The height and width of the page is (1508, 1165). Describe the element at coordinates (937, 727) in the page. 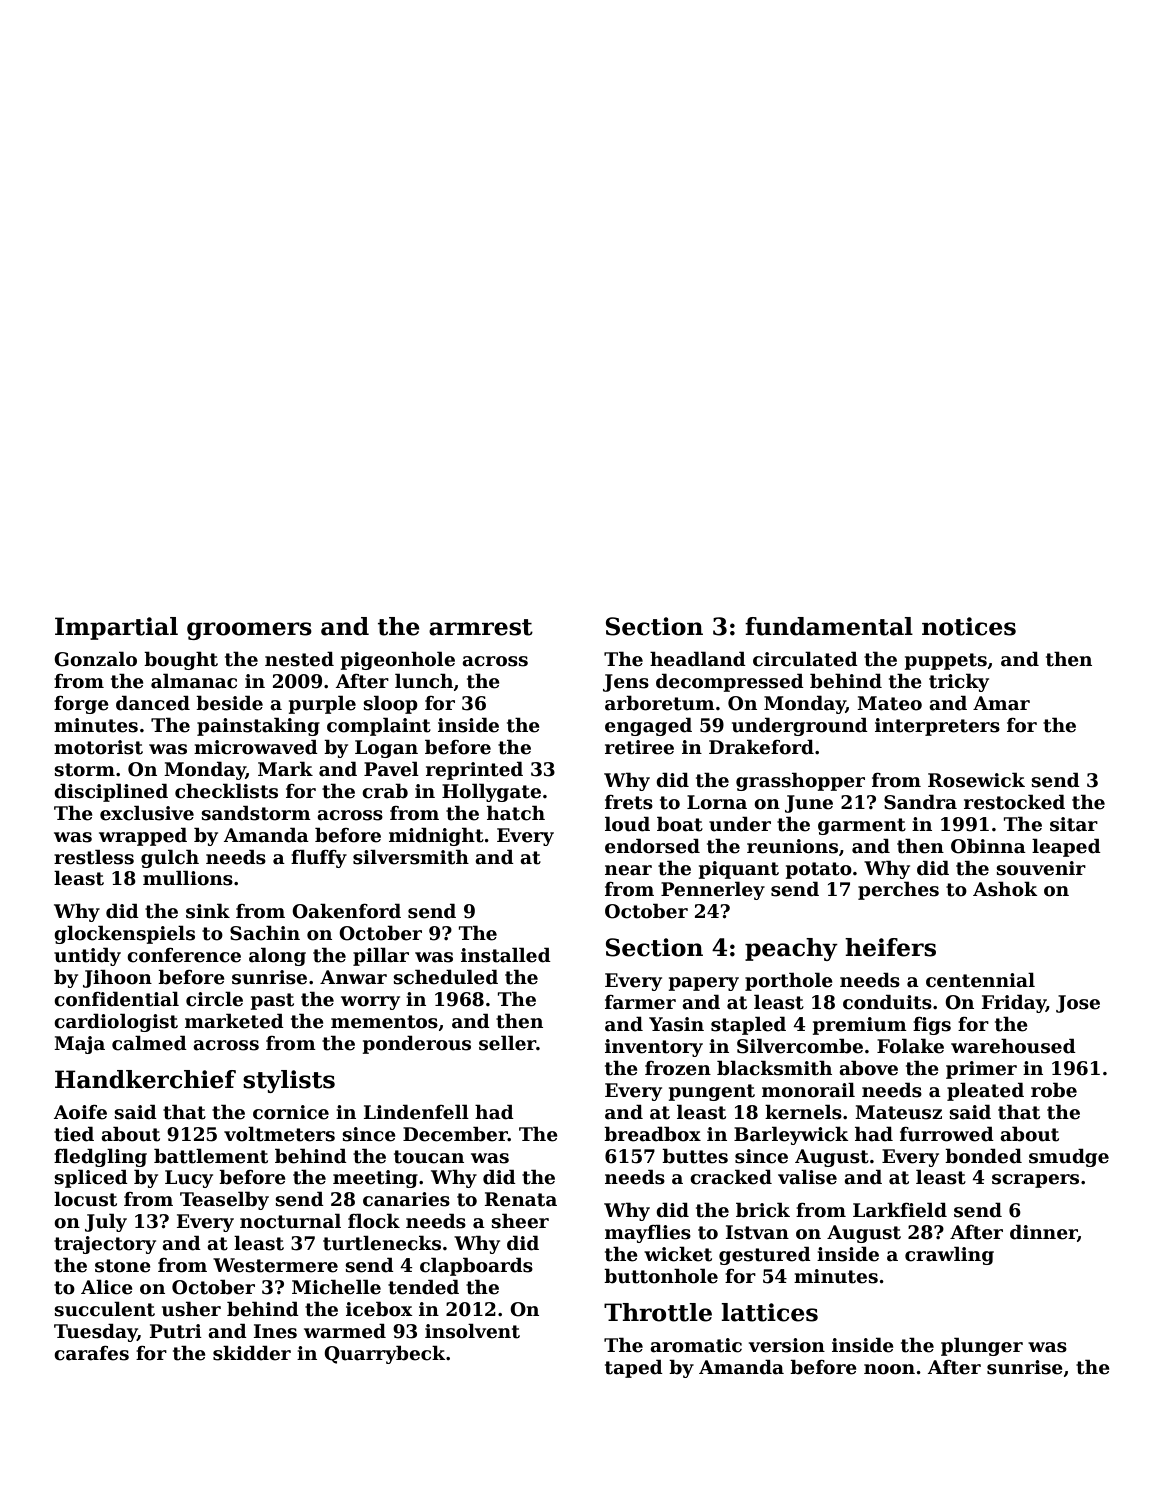

I see `interpreters` at that location.
